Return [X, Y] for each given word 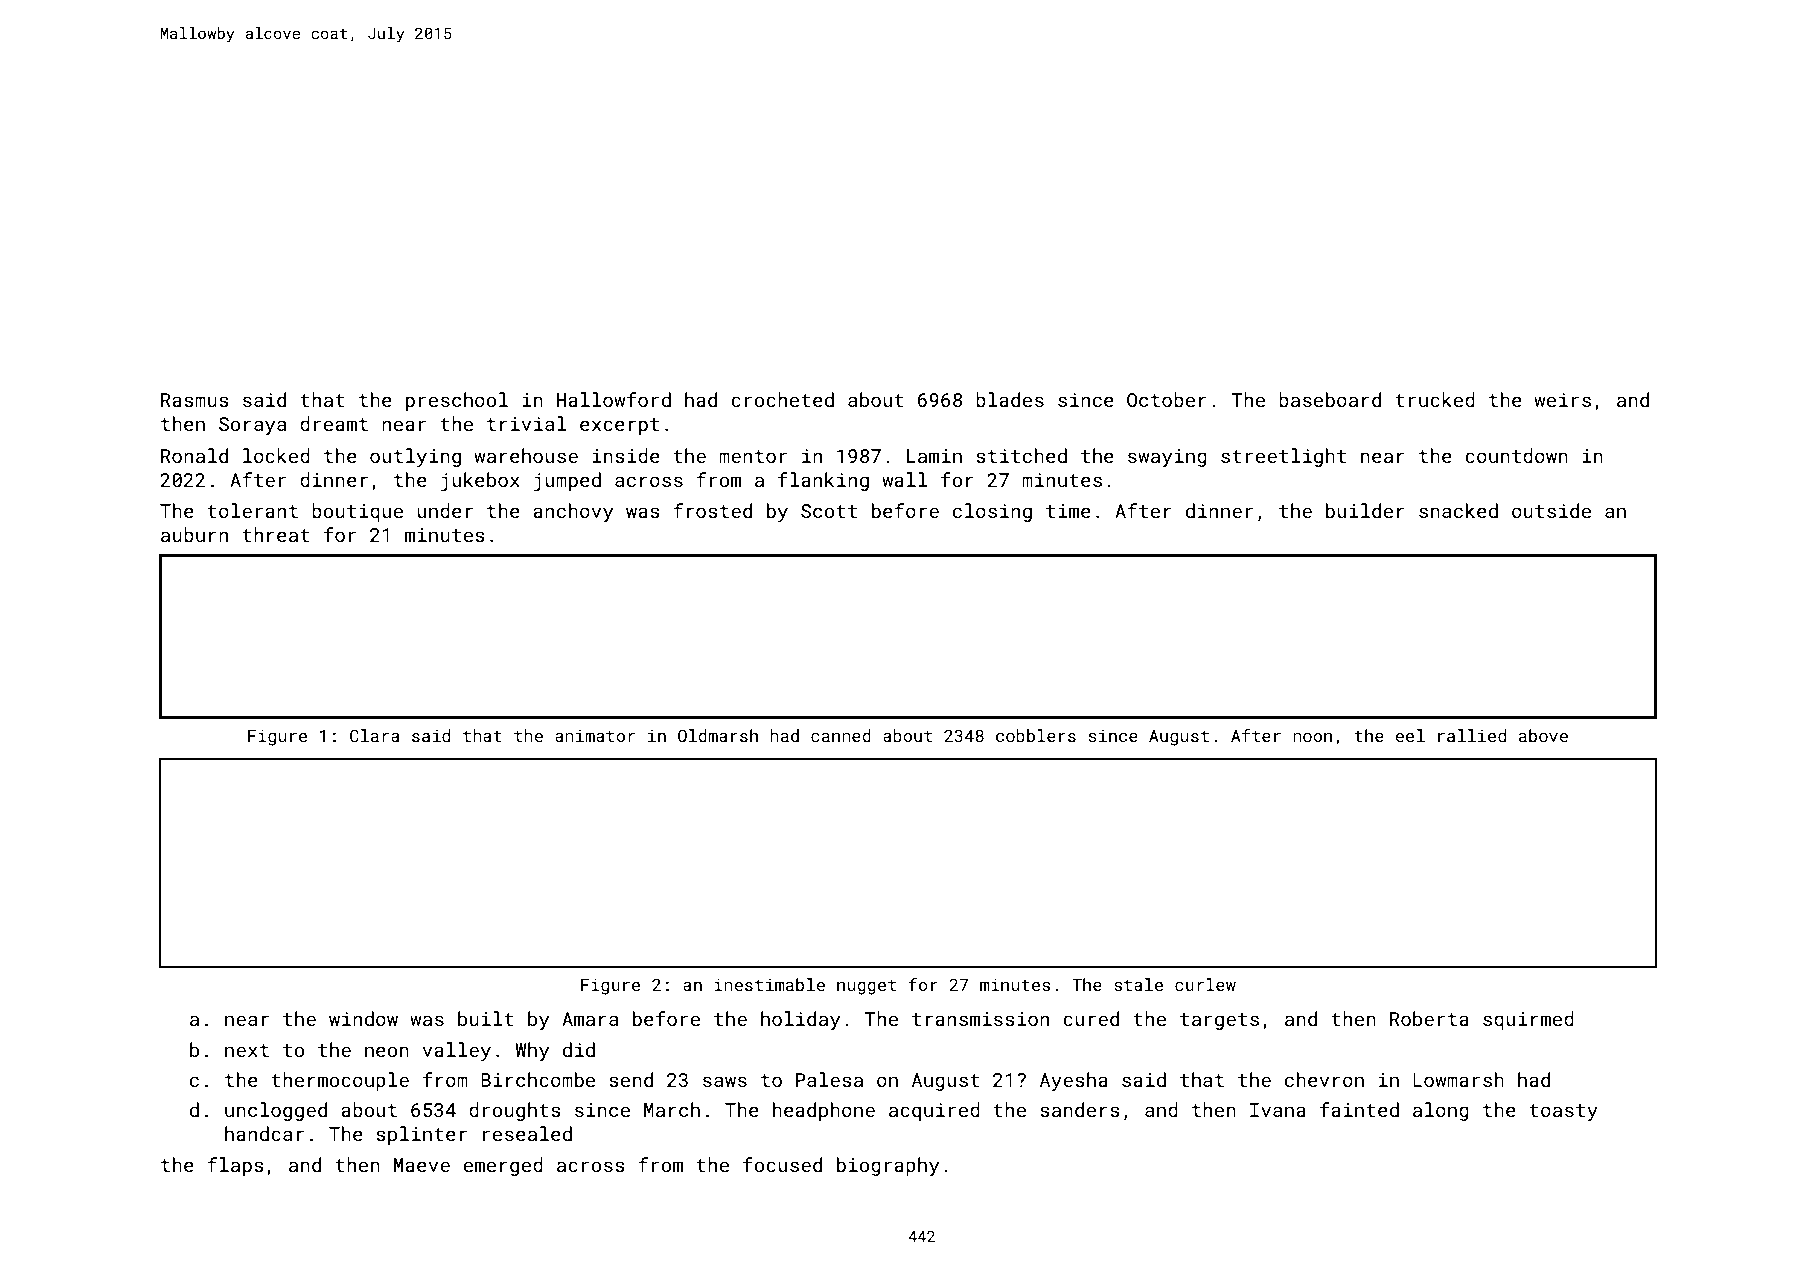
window [363, 1018]
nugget [866, 987]
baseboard [1330, 399]
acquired [934, 1111]
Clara [375, 735]
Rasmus [195, 400]
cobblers [1036, 735]
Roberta [1429, 1018]
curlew [1205, 984]
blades [1010, 399]
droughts [515, 1111]
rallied [1472, 735]
